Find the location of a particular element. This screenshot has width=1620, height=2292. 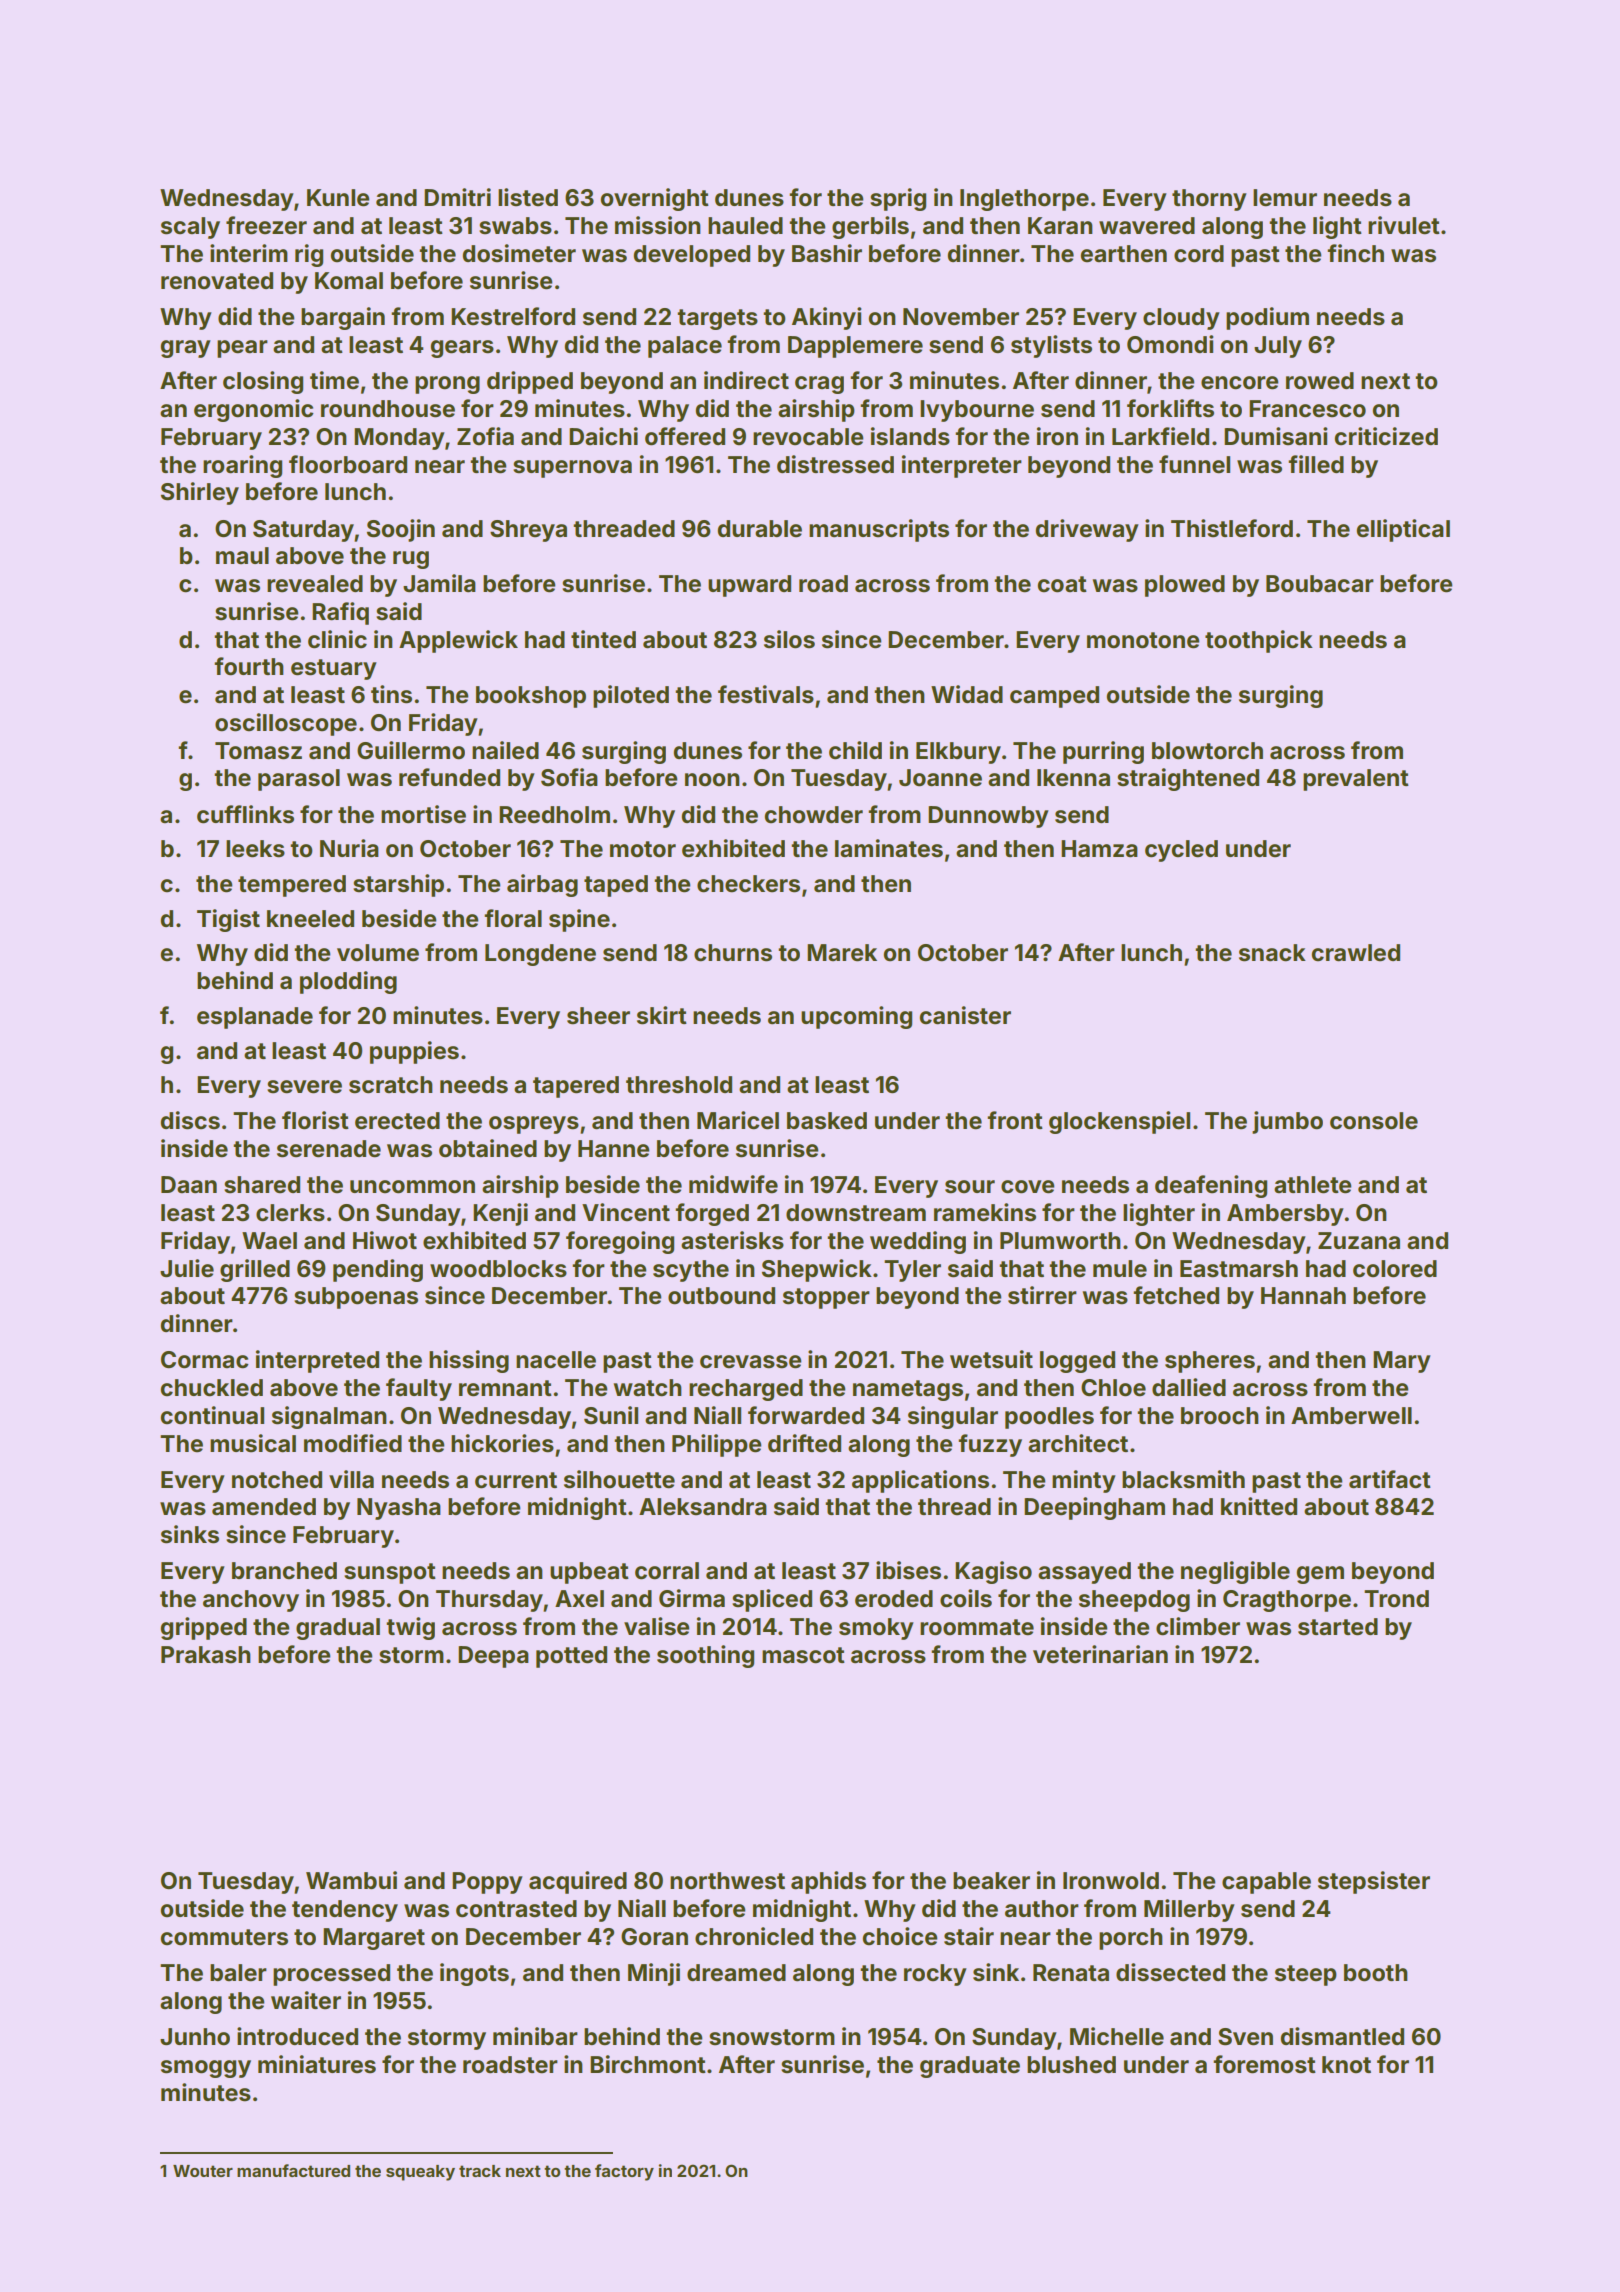

overnight is located at coordinates (654, 199).
